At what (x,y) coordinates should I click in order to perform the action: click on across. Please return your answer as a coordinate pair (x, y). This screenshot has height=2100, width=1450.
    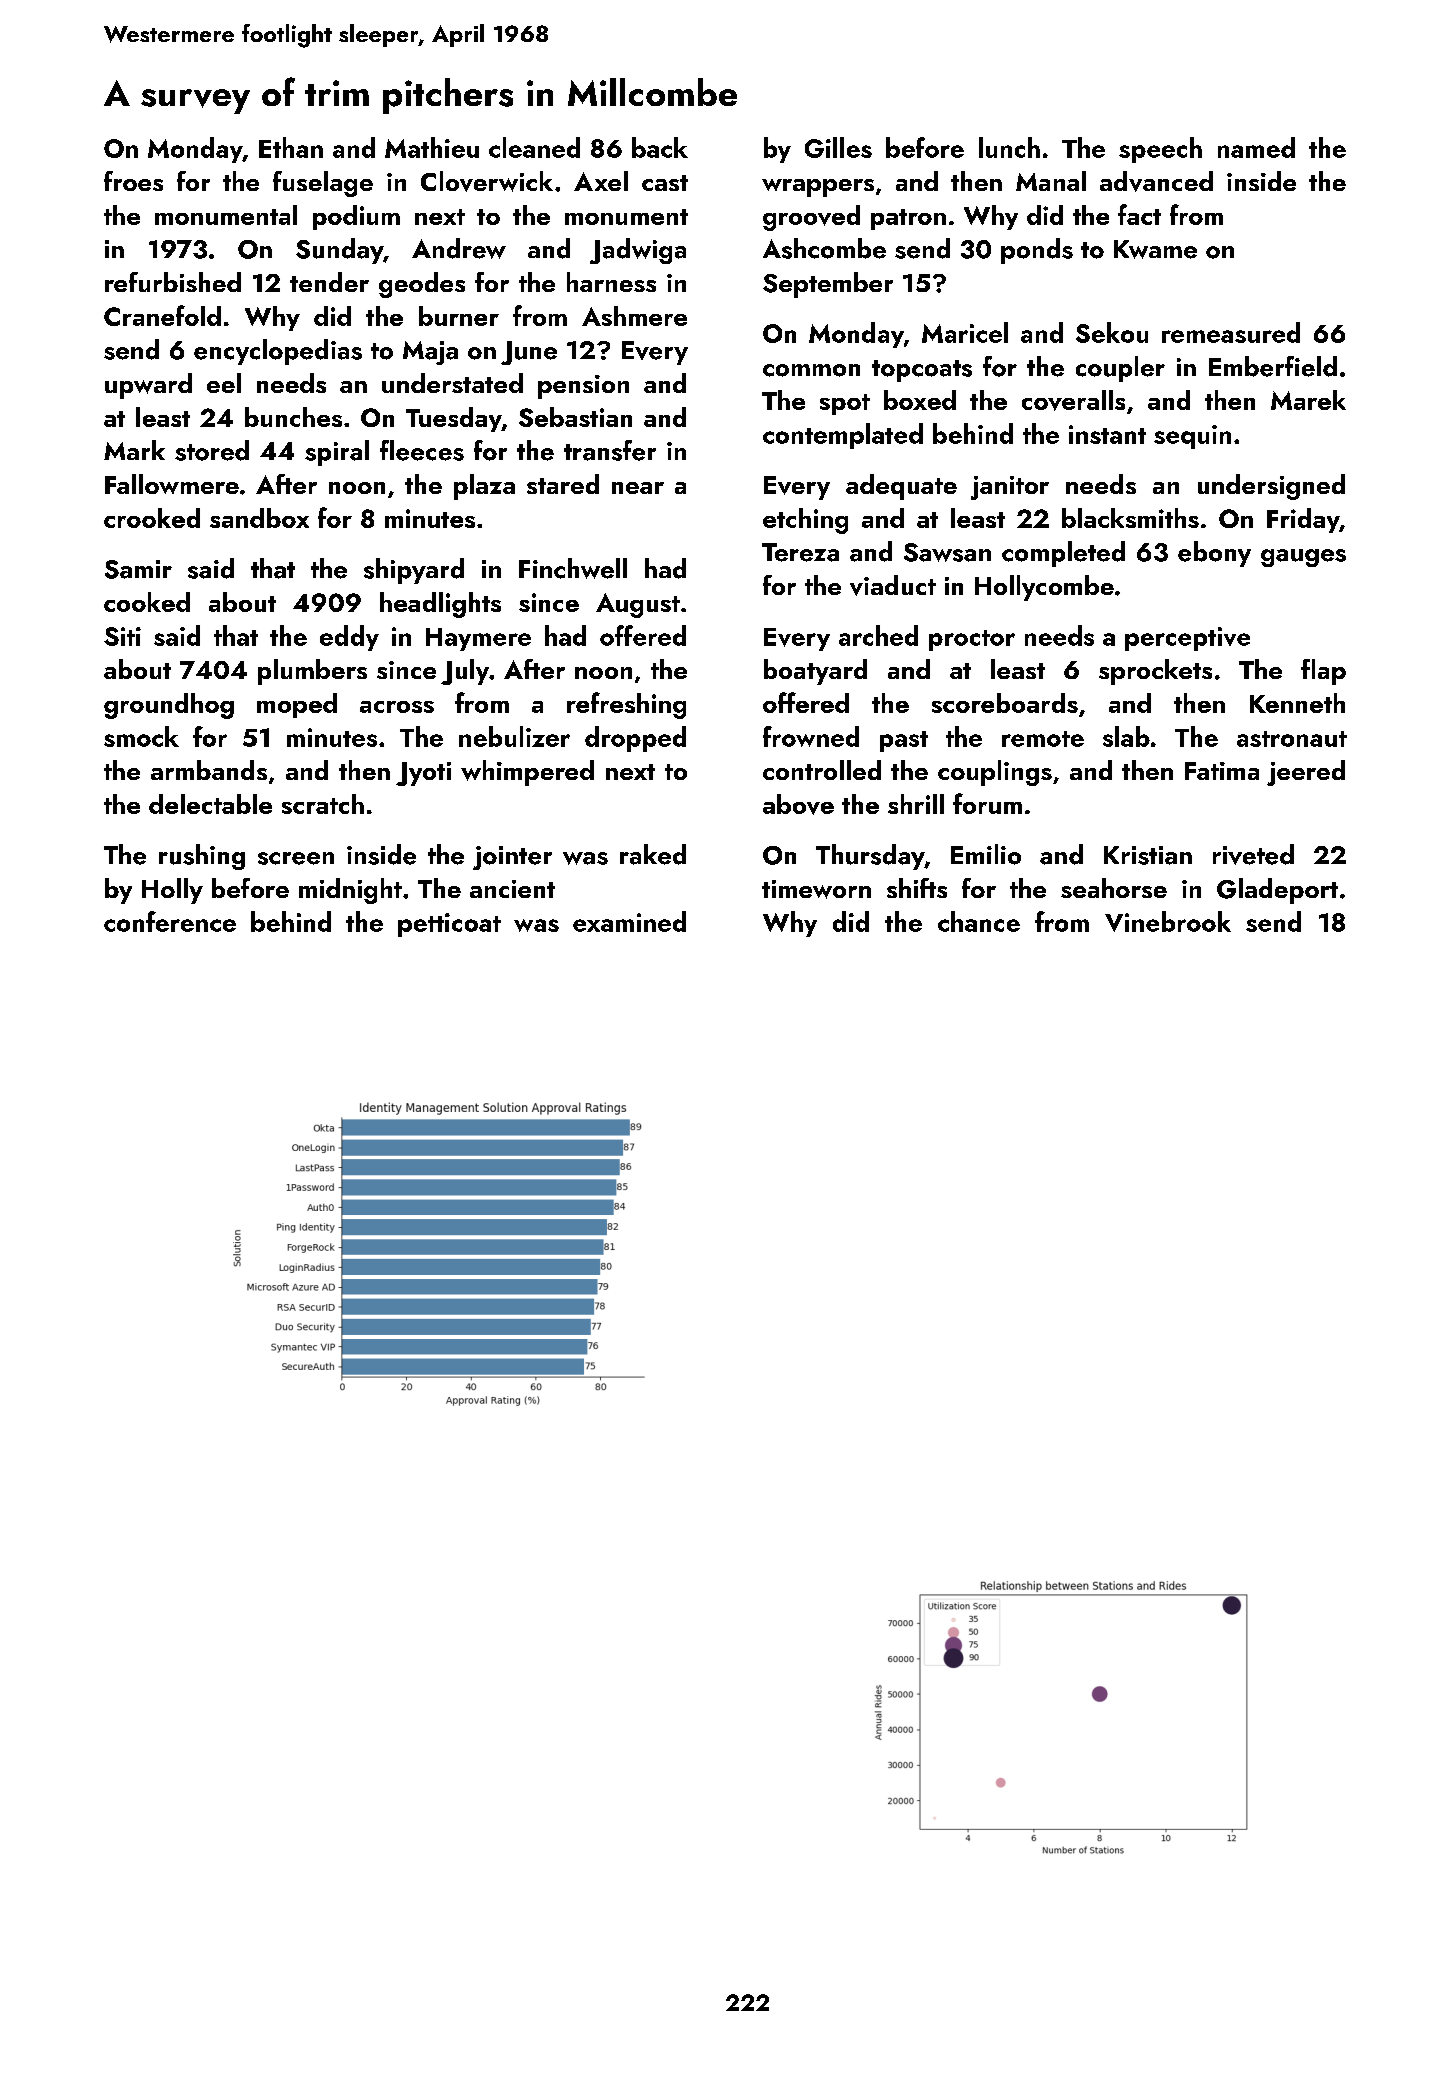
    Looking at the image, I should click on (397, 707).
